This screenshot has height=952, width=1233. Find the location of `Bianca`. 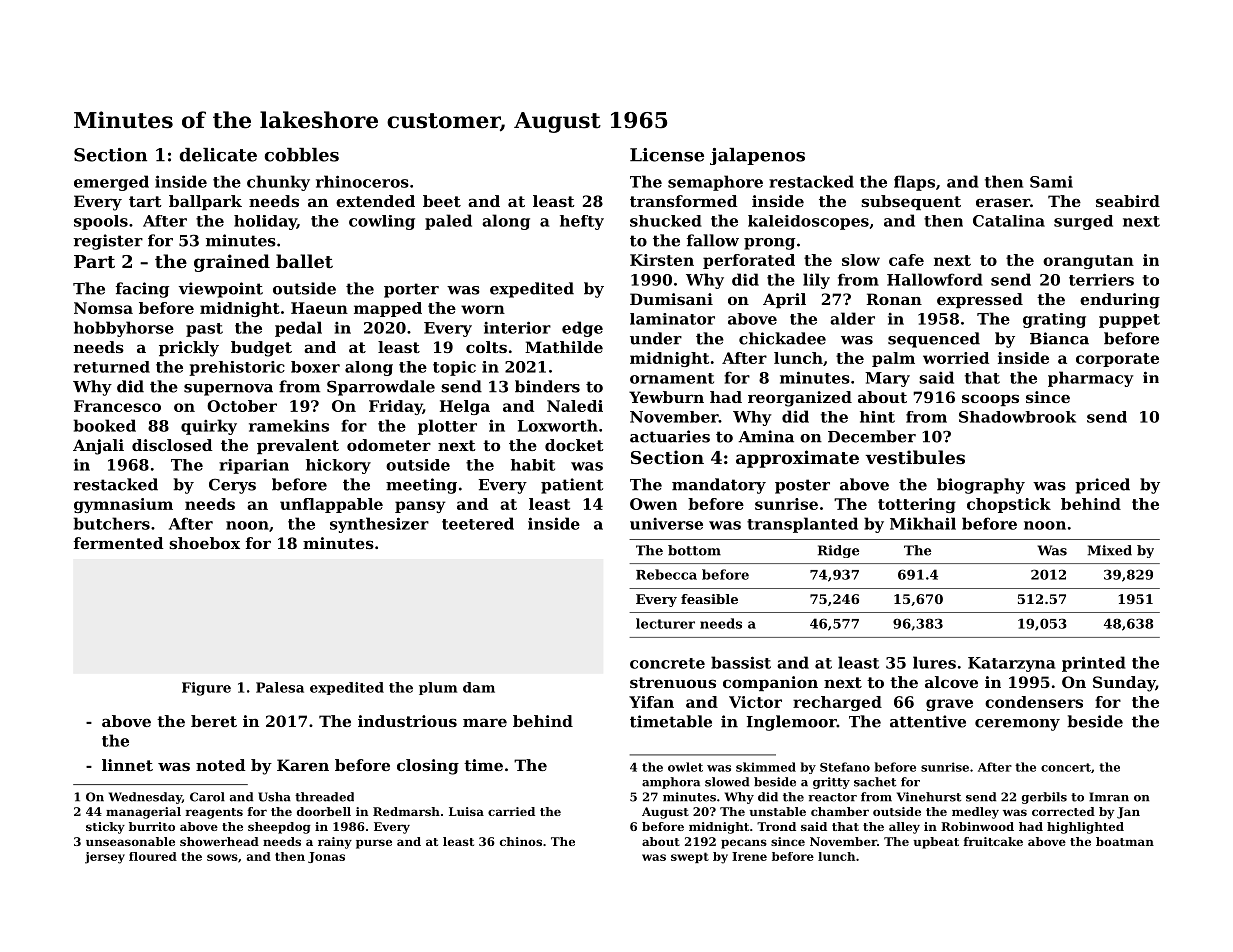

Bianca is located at coordinates (1059, 338).
